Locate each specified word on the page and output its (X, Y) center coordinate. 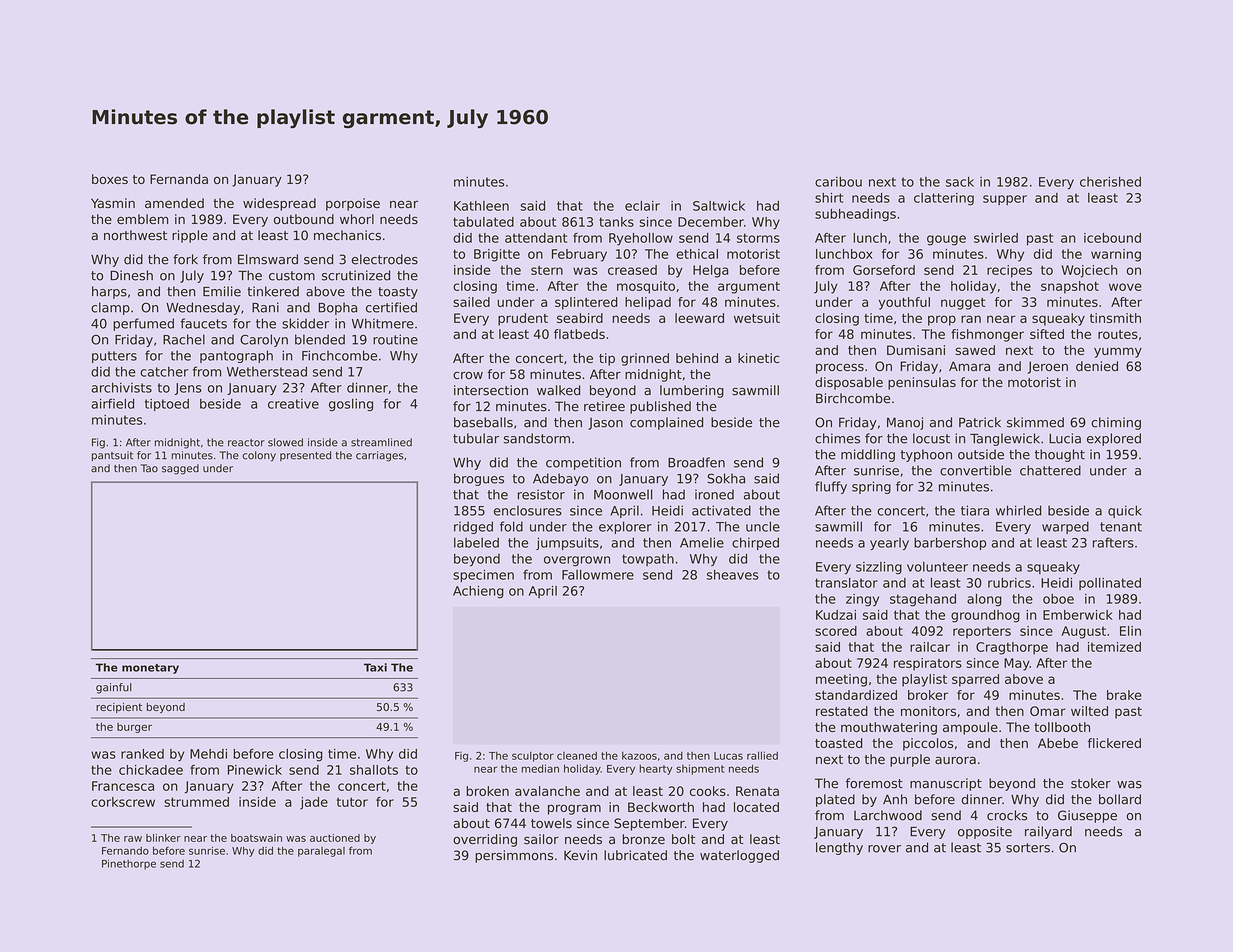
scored (836, 631)
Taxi (375, 667)
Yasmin (113, 203)
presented (305, 456)
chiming (1116, 423)
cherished (1110, 182)
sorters (1028, 848)
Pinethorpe (129, 864)
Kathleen (481, 206)
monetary (150, 669)
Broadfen (696, 462)
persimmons (514, 856)
